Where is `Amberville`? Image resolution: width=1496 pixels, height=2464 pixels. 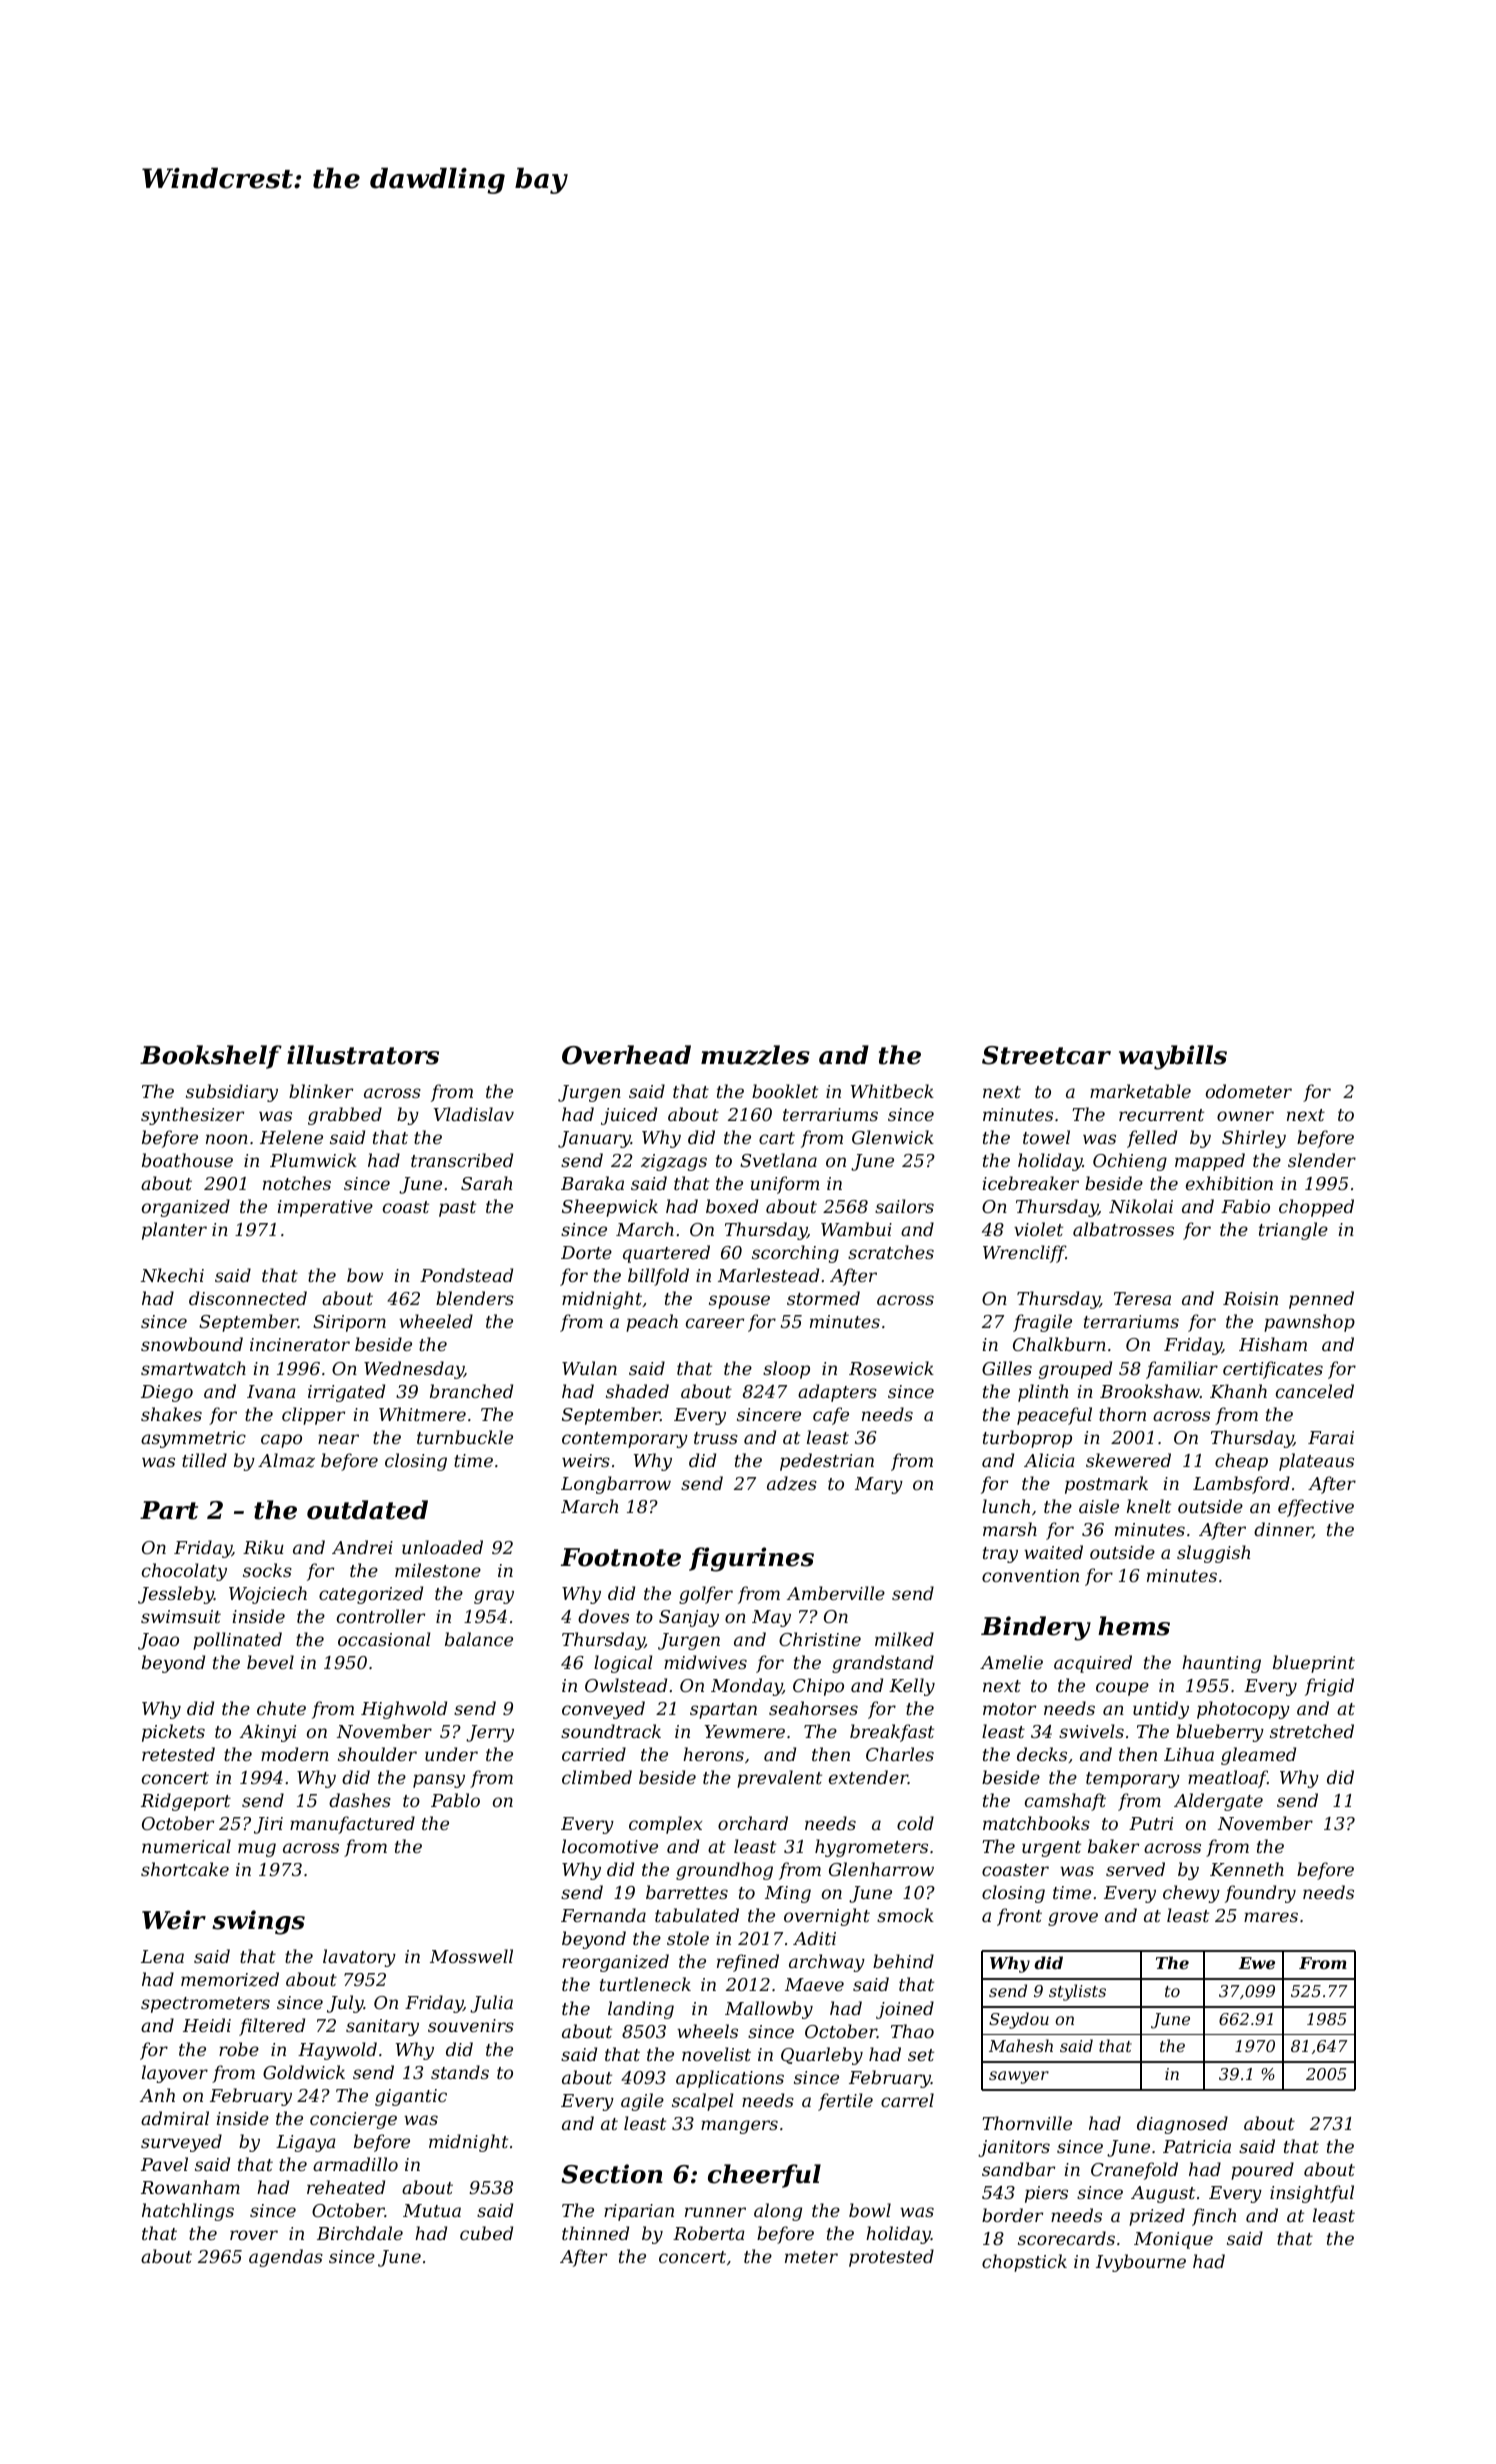 Amberville is located at coordinates (836, 1593).
